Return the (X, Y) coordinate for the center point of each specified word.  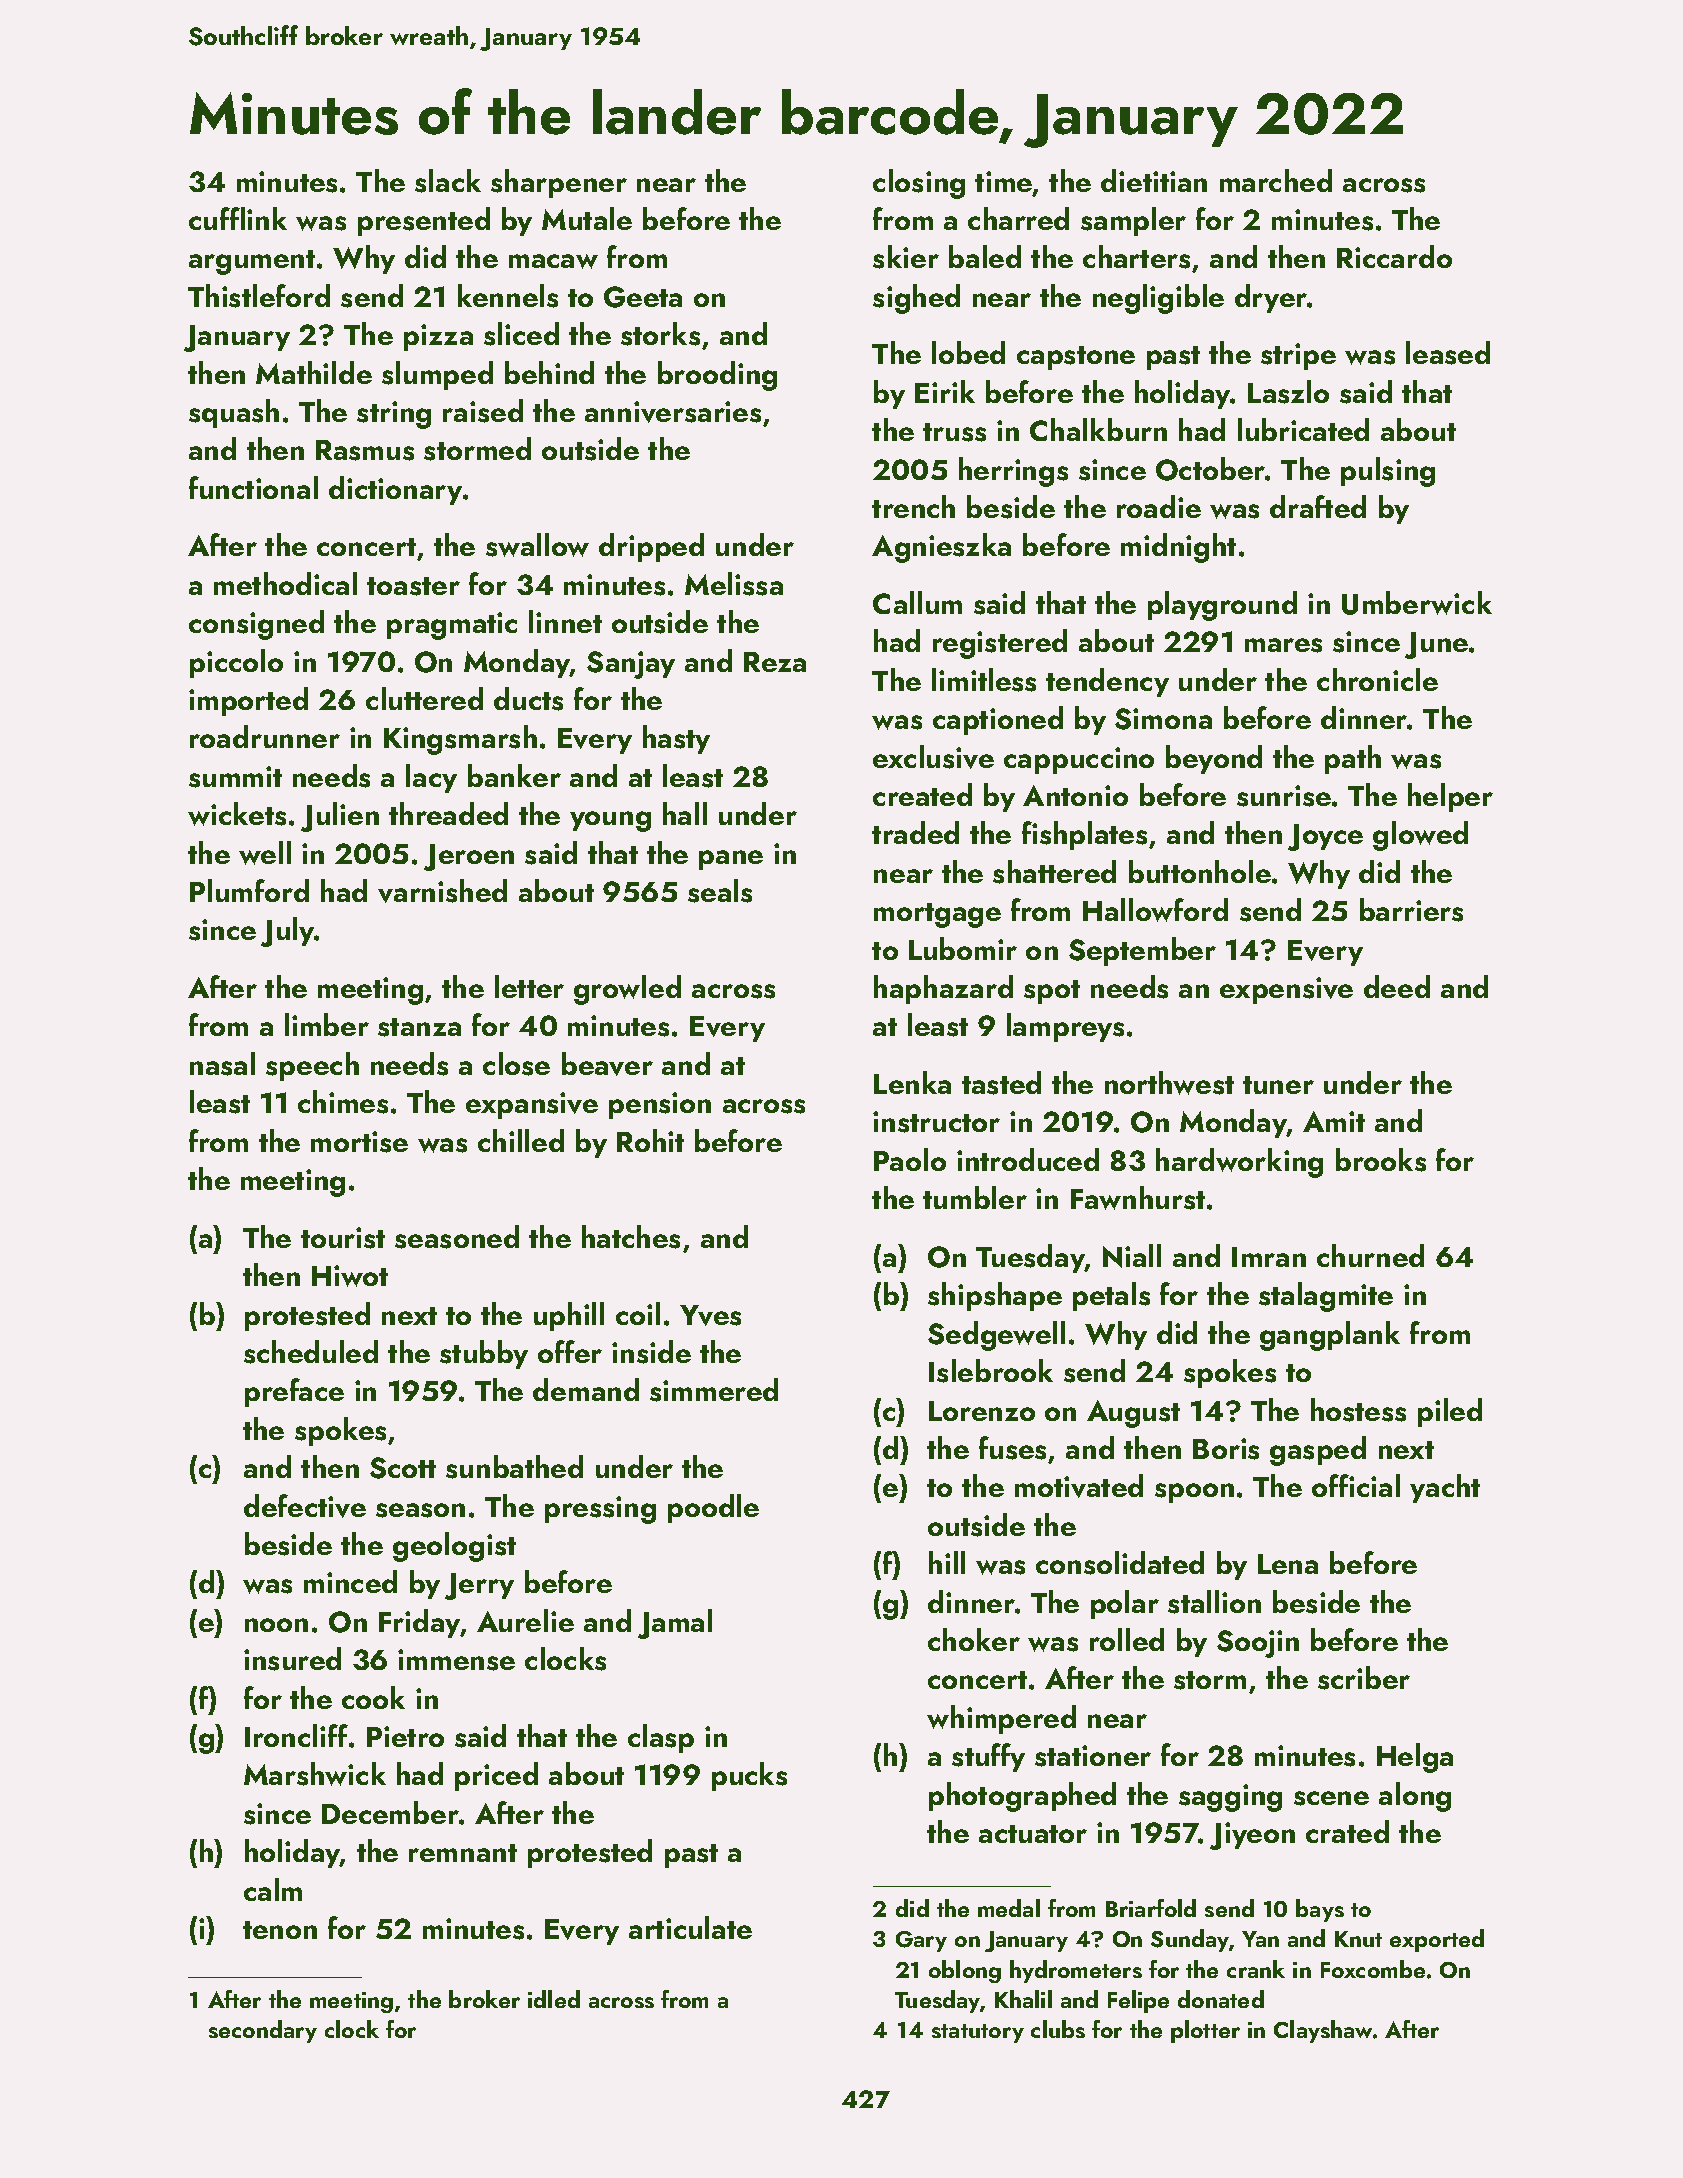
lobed (968, 352)
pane (731, 860)
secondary (263, 2031)
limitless (984, 680)
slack (448, 181)
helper (1450, 797)
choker (974, 1639)
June (1436, 645)
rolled (1127, 1639)
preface (294, 1392)
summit (235, 777)
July (288, 932)
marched (1276, 180)
